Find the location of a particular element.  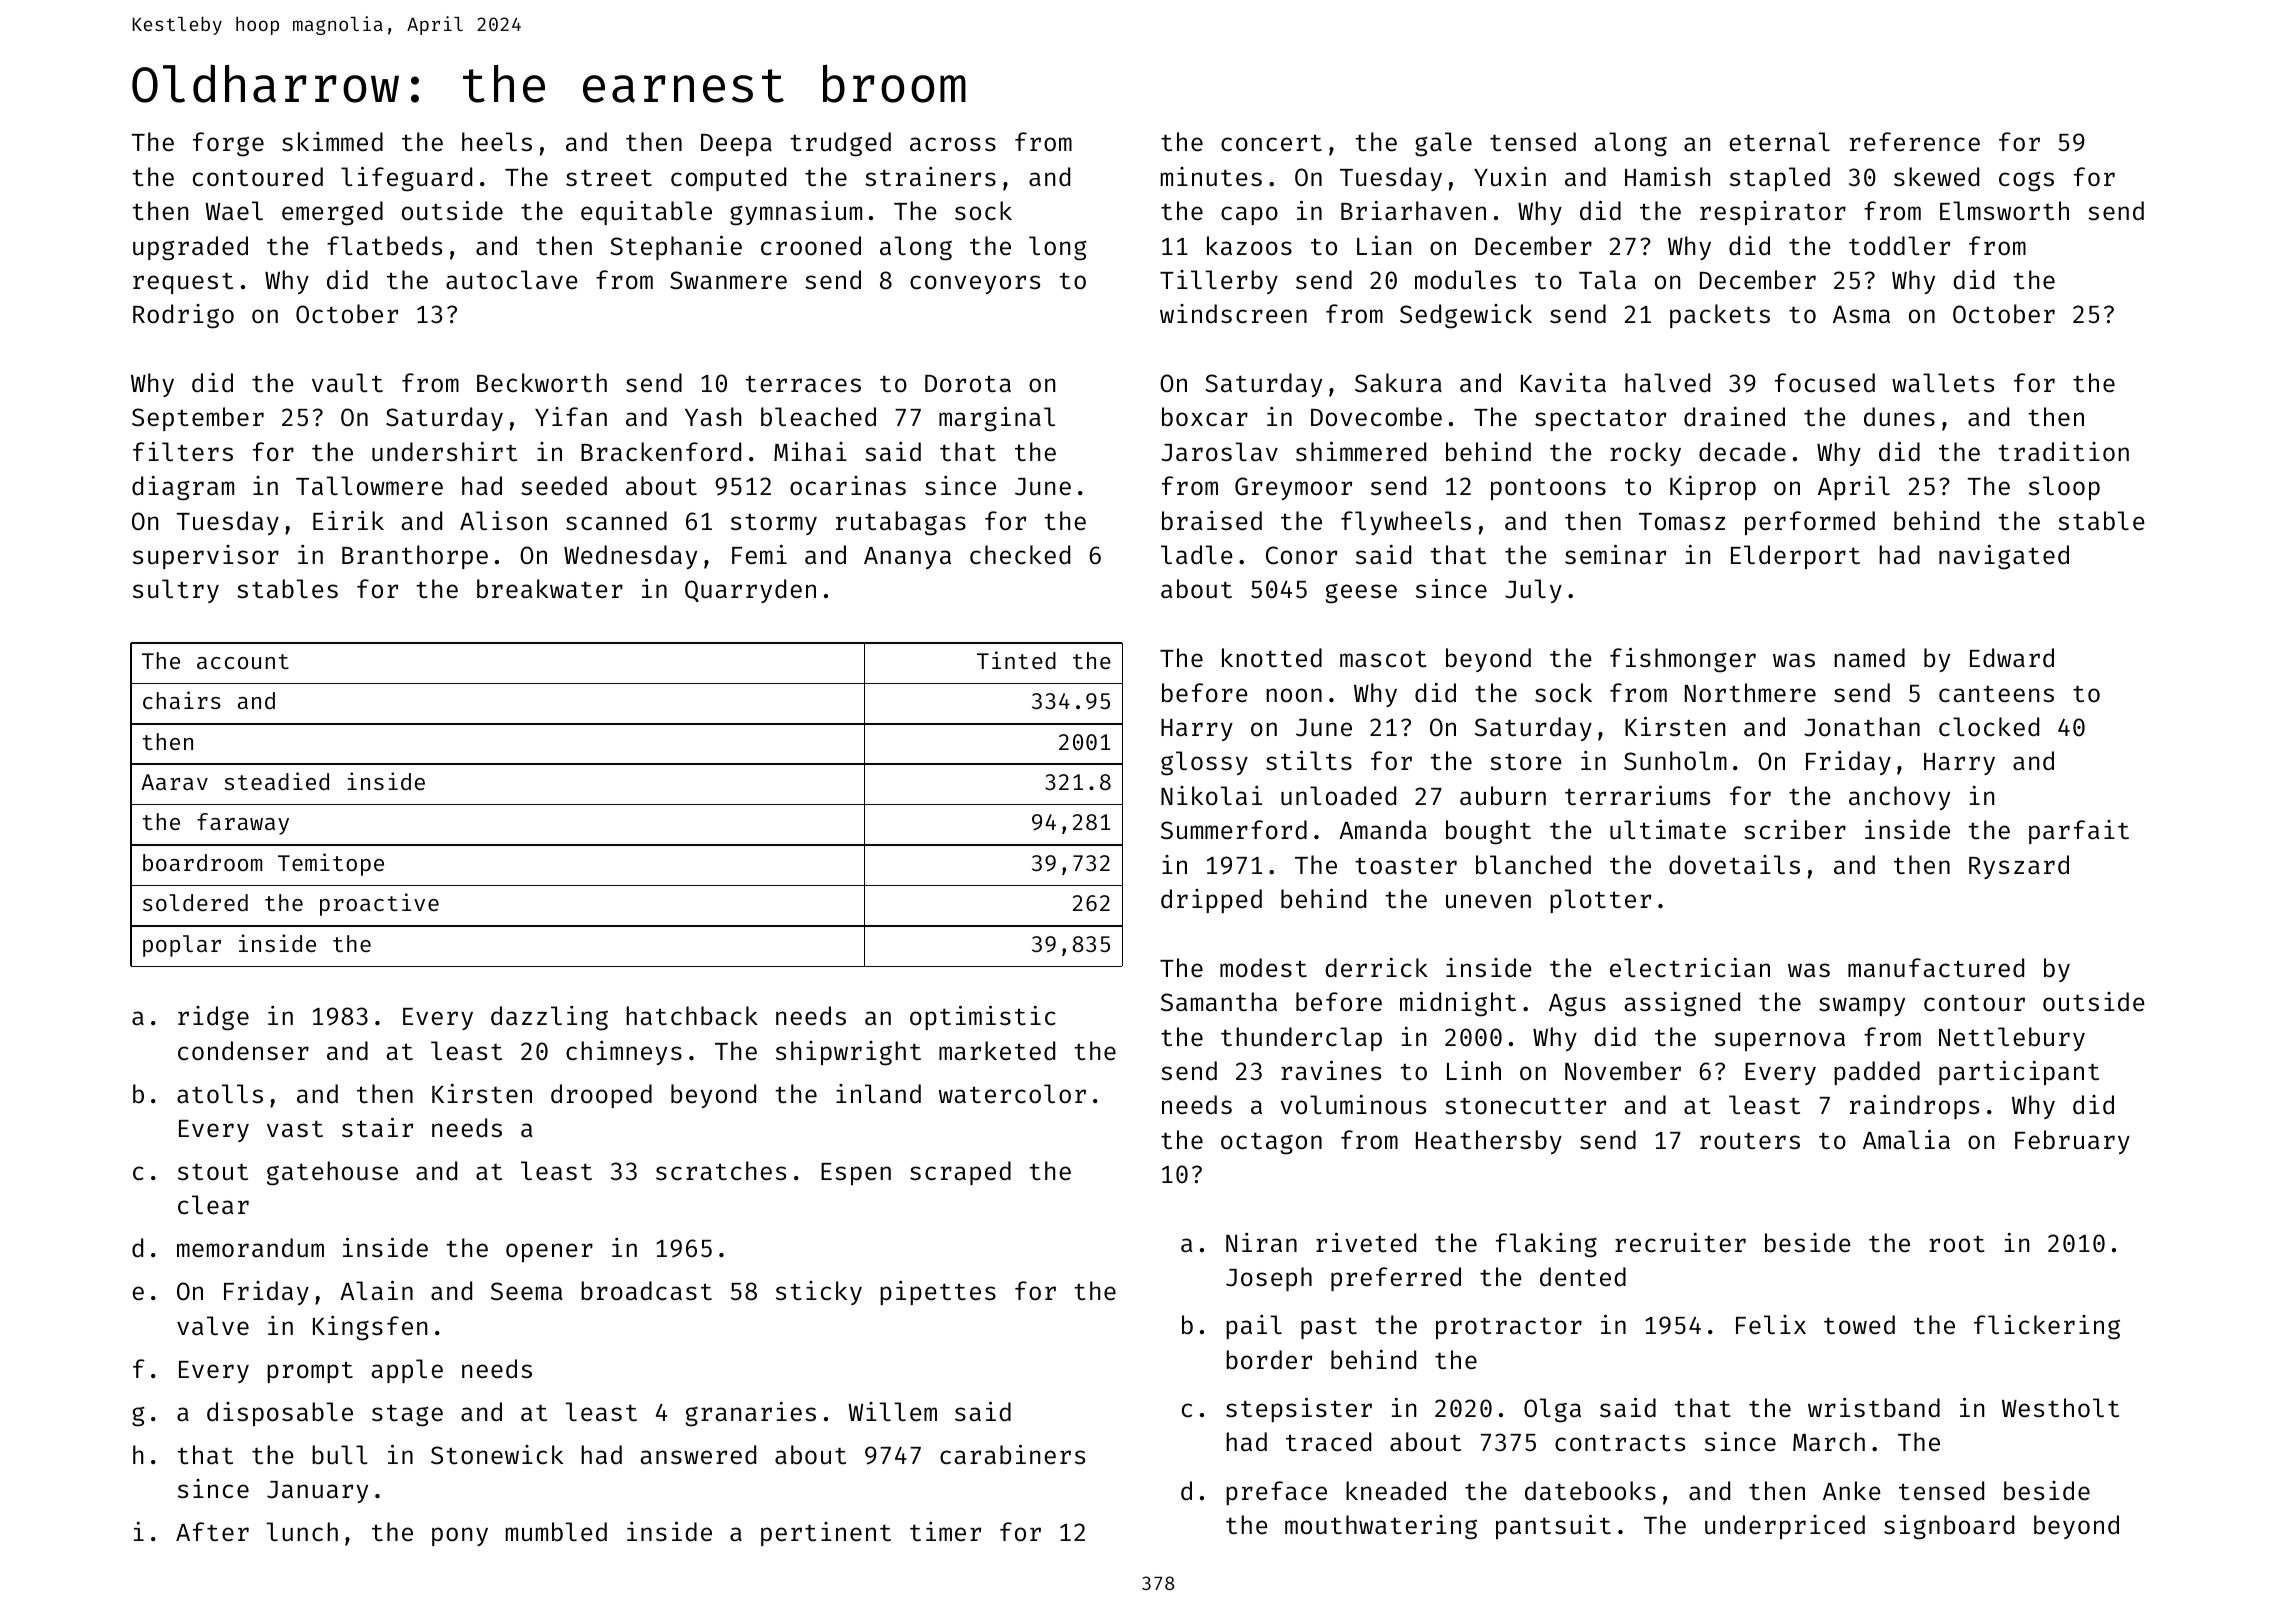

reference is located at coordinates (1915, 142).
